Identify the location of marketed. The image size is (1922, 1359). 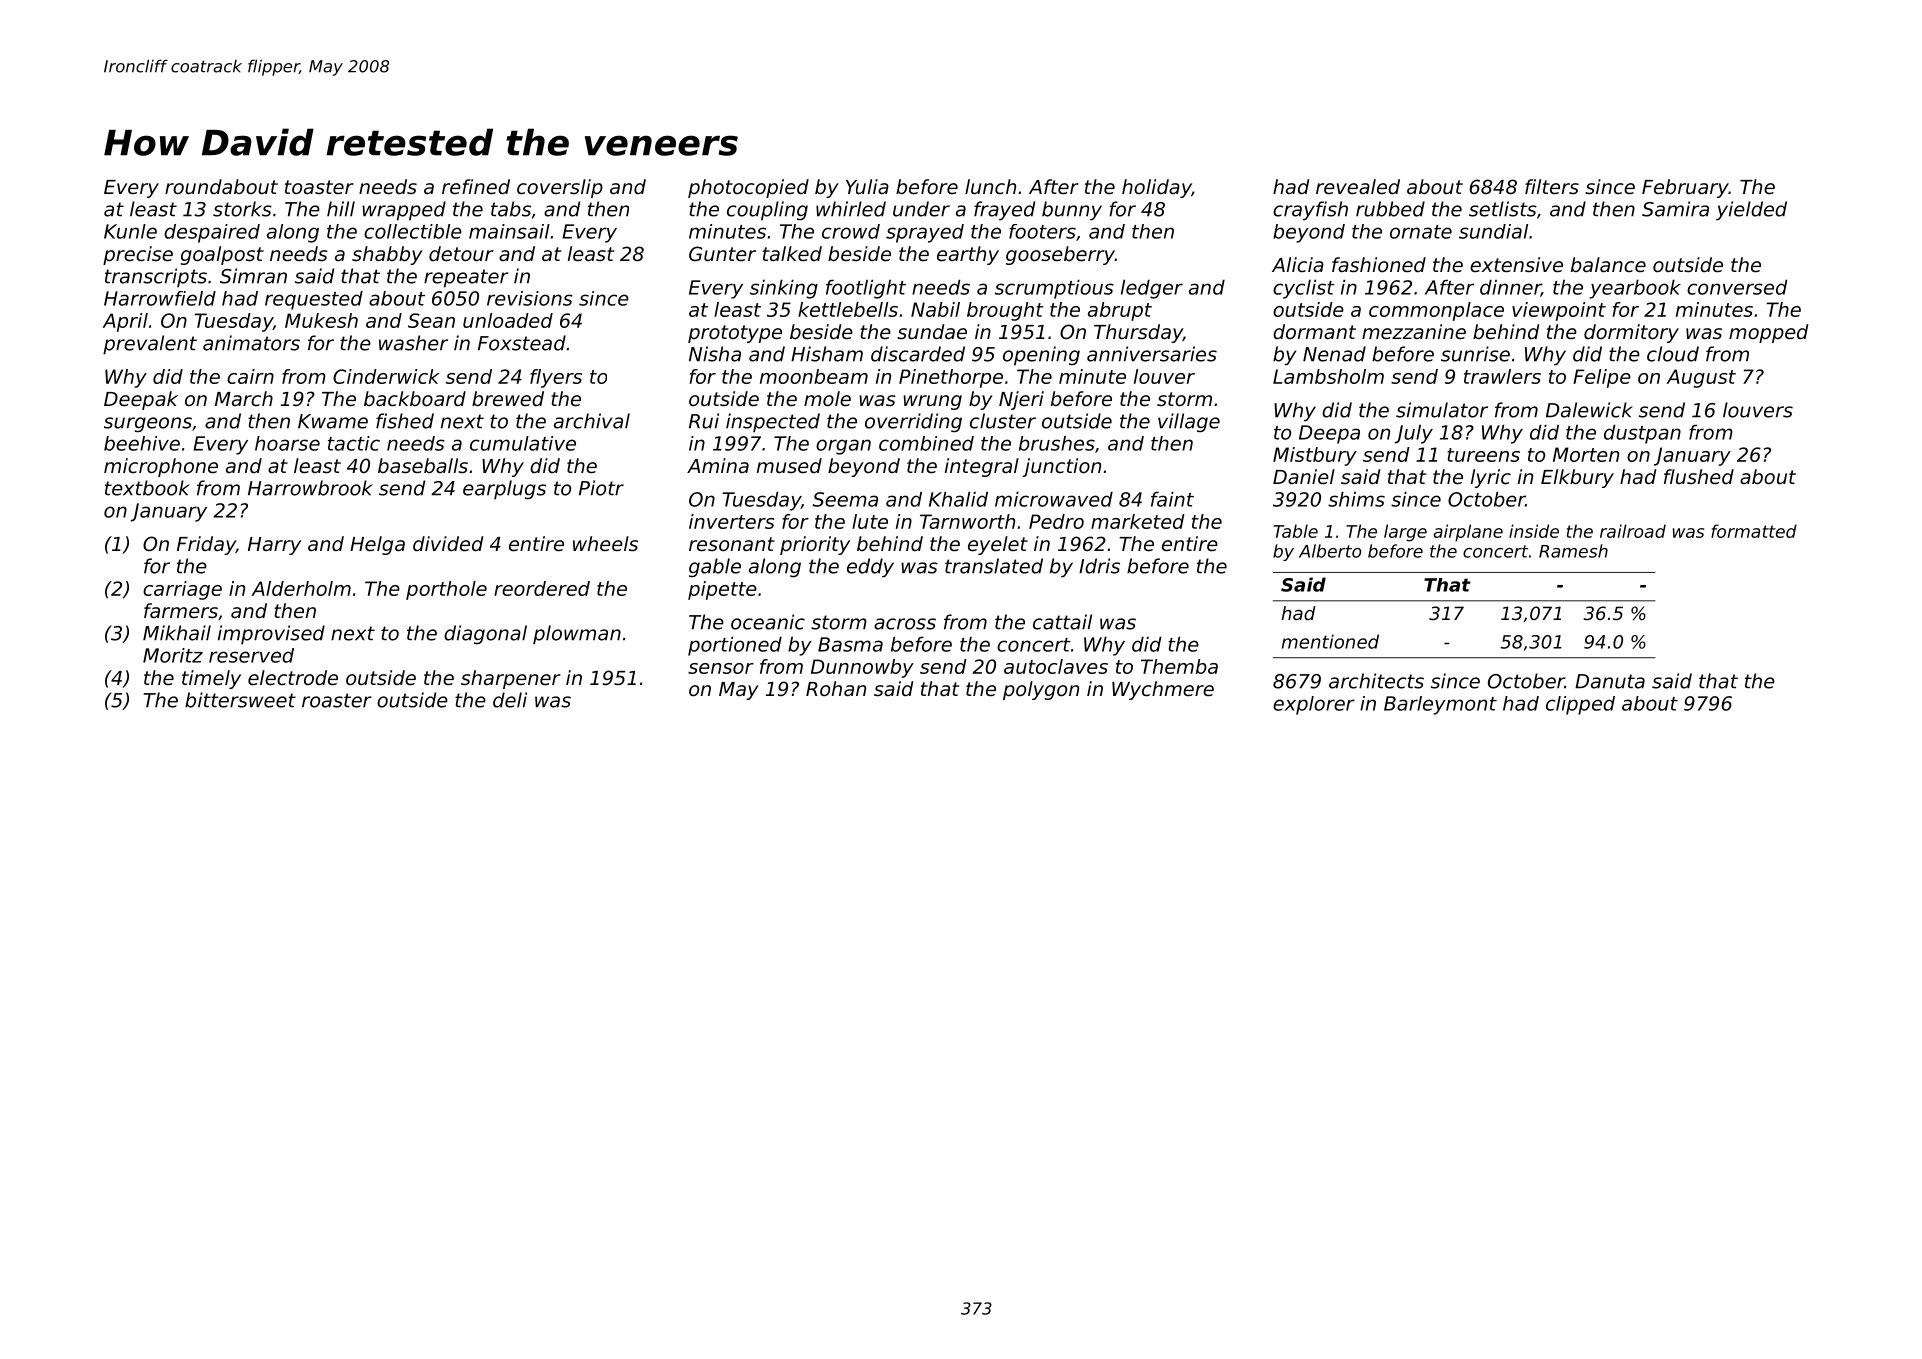
(1138, 521).
